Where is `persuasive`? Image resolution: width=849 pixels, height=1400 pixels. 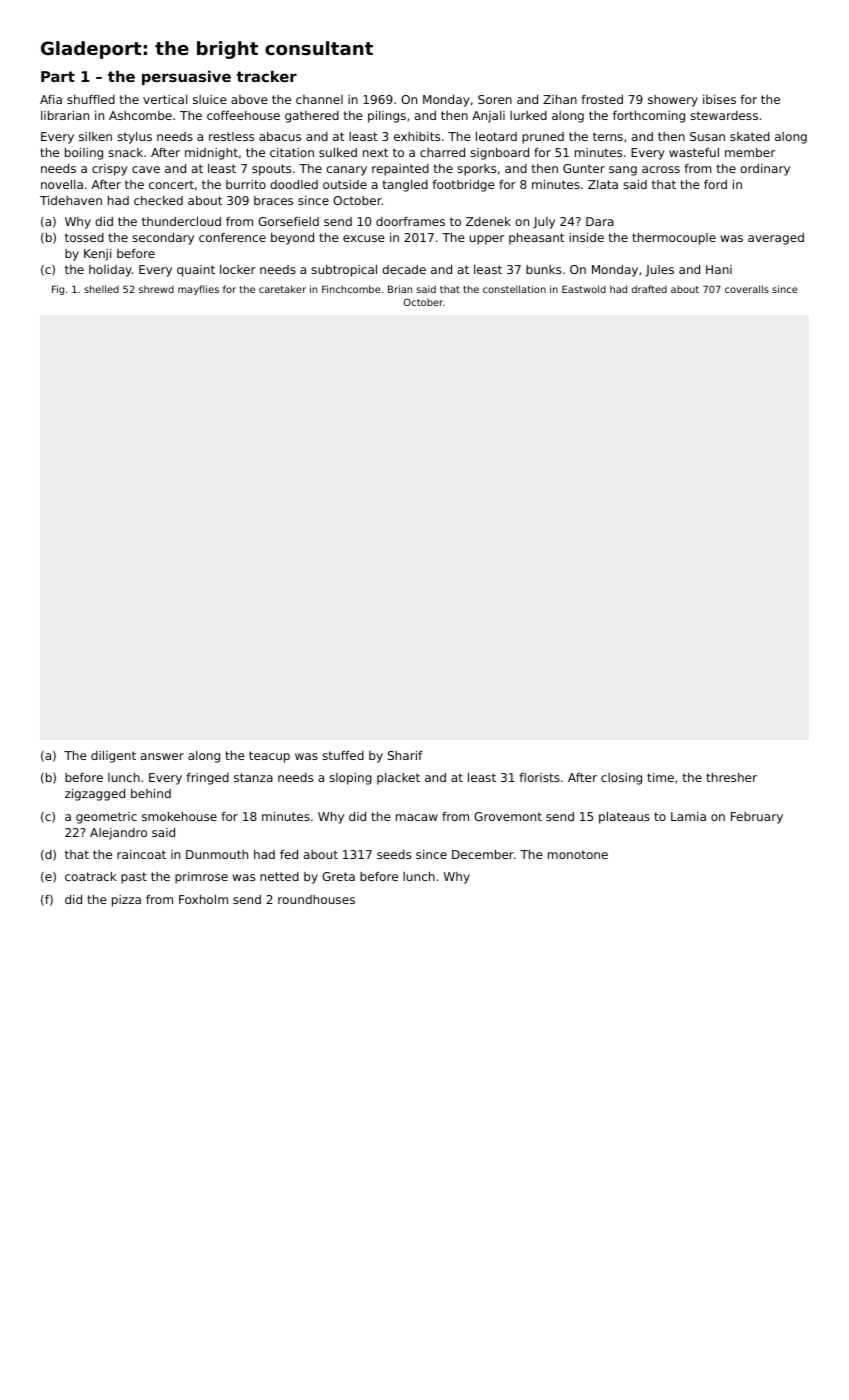
persuasive is located at coordinates (186, 77).
